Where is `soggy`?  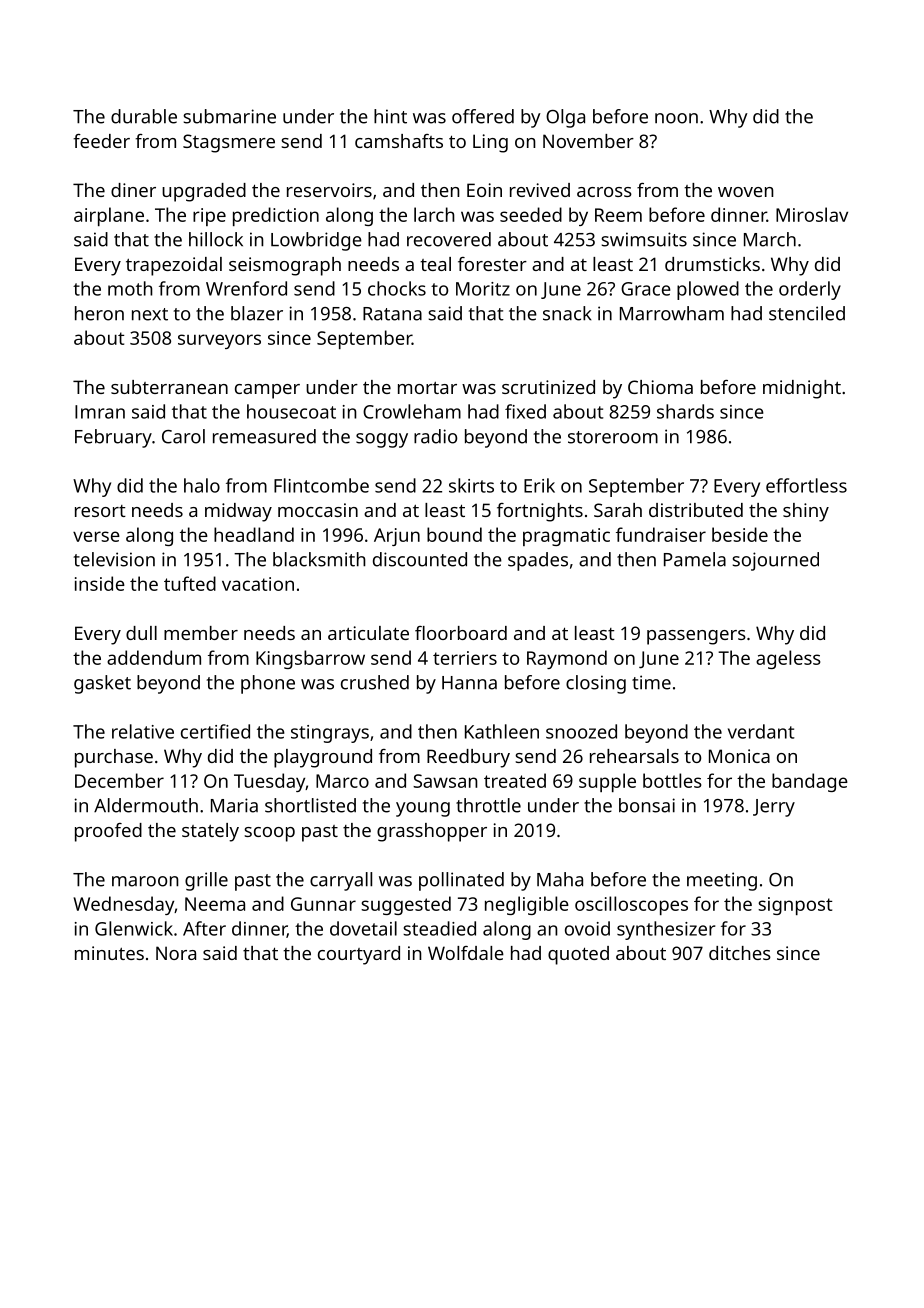 soggy is located at coordinates (382, 440).
